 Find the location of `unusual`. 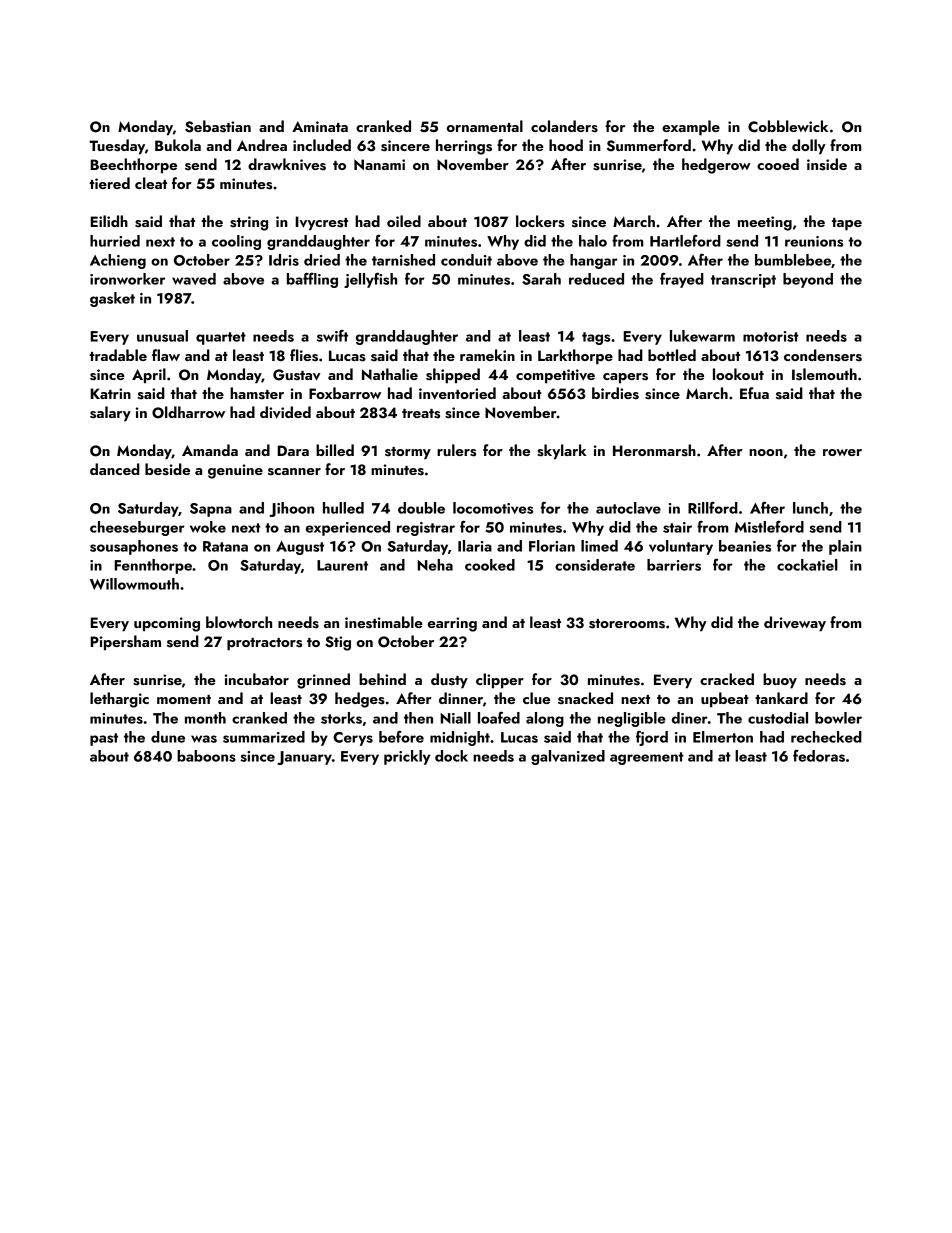

unusual is located at coordinates (162, 336).
